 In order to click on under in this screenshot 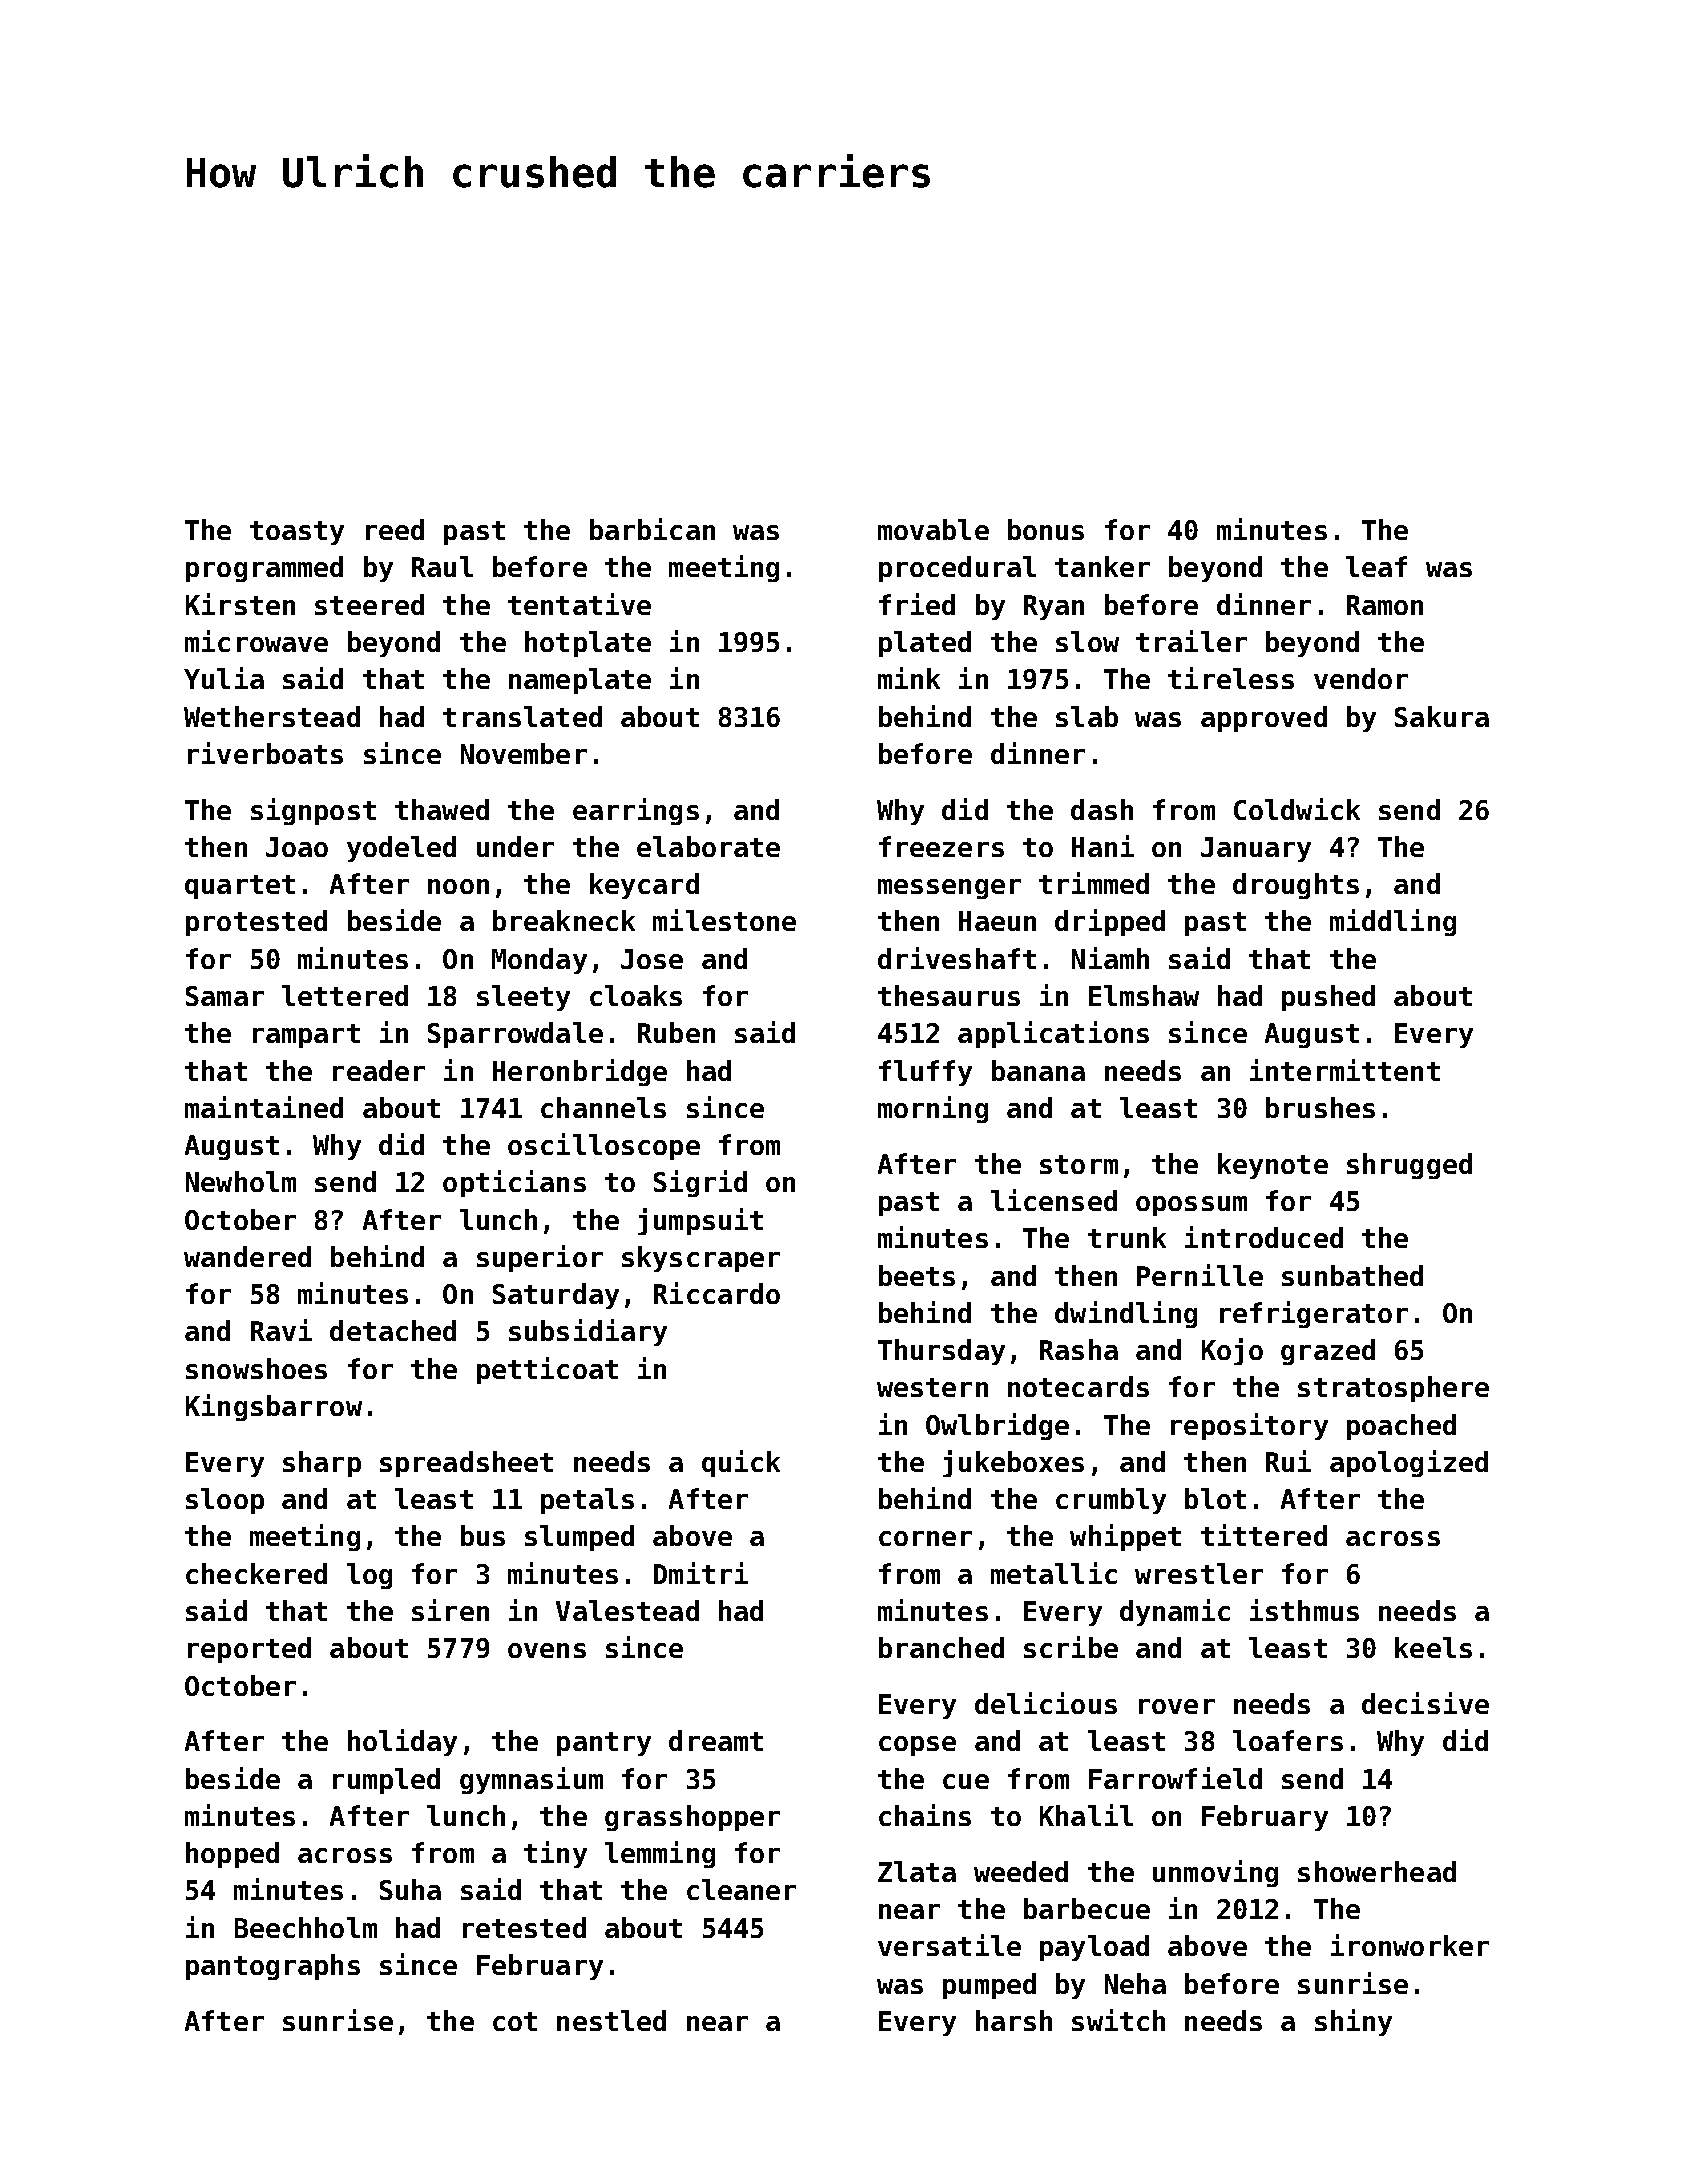, I will do `click(515, 846)`.
